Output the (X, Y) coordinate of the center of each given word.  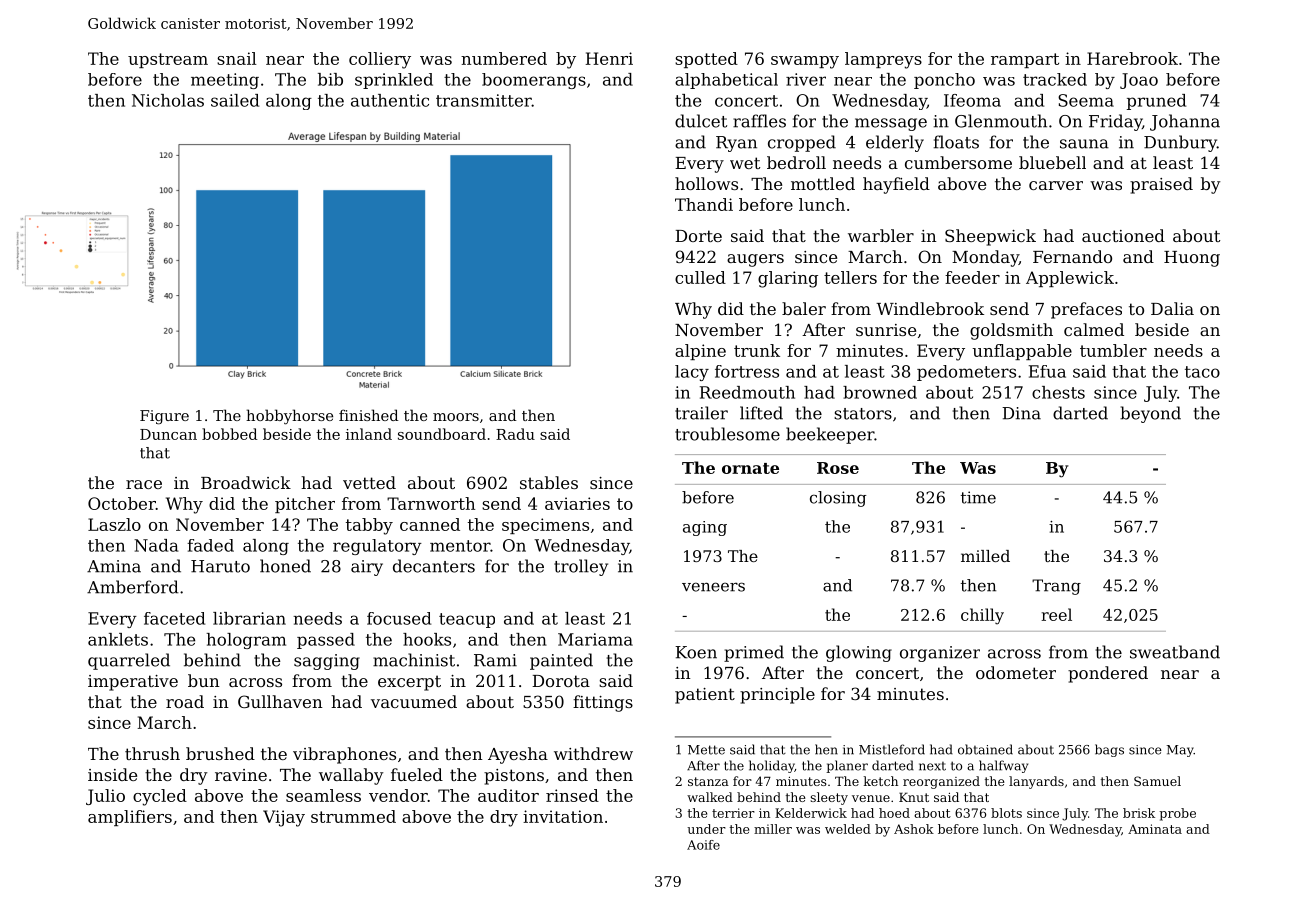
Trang (1056, 587)
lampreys (883, 60)
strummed (353, 816)
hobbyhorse (289, 417)
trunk (757, 350)
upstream (168, 60)
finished (369, 415)
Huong (1192, 259)
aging (705, 528)
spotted (706, 60)
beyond (1150, 414)
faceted (174, 618)
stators (863, 414)
